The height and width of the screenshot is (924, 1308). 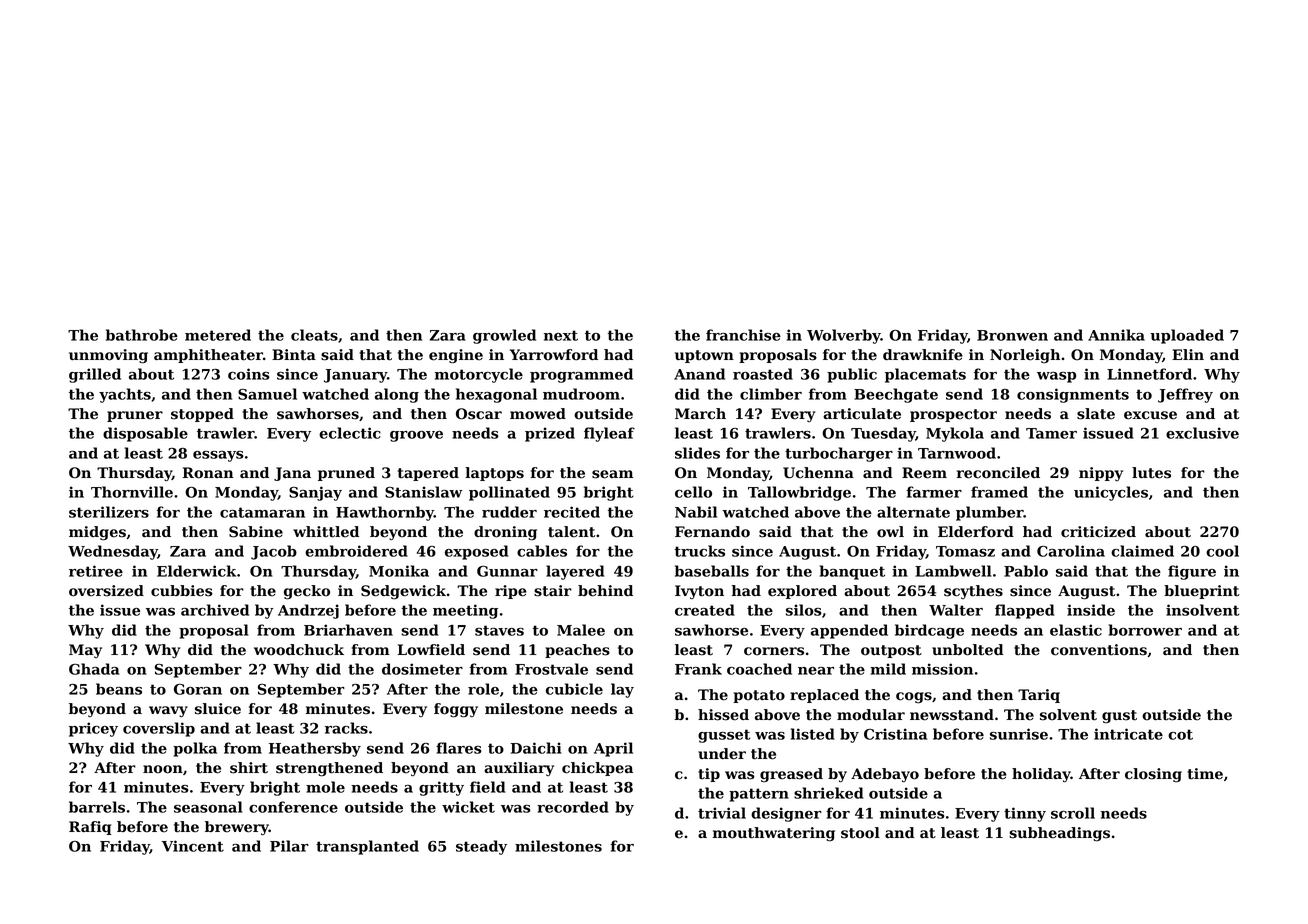 What do you see at coordinates (818, 473) in the screenshot?
I see `Uchenna` at bounding box center [818, 473].
